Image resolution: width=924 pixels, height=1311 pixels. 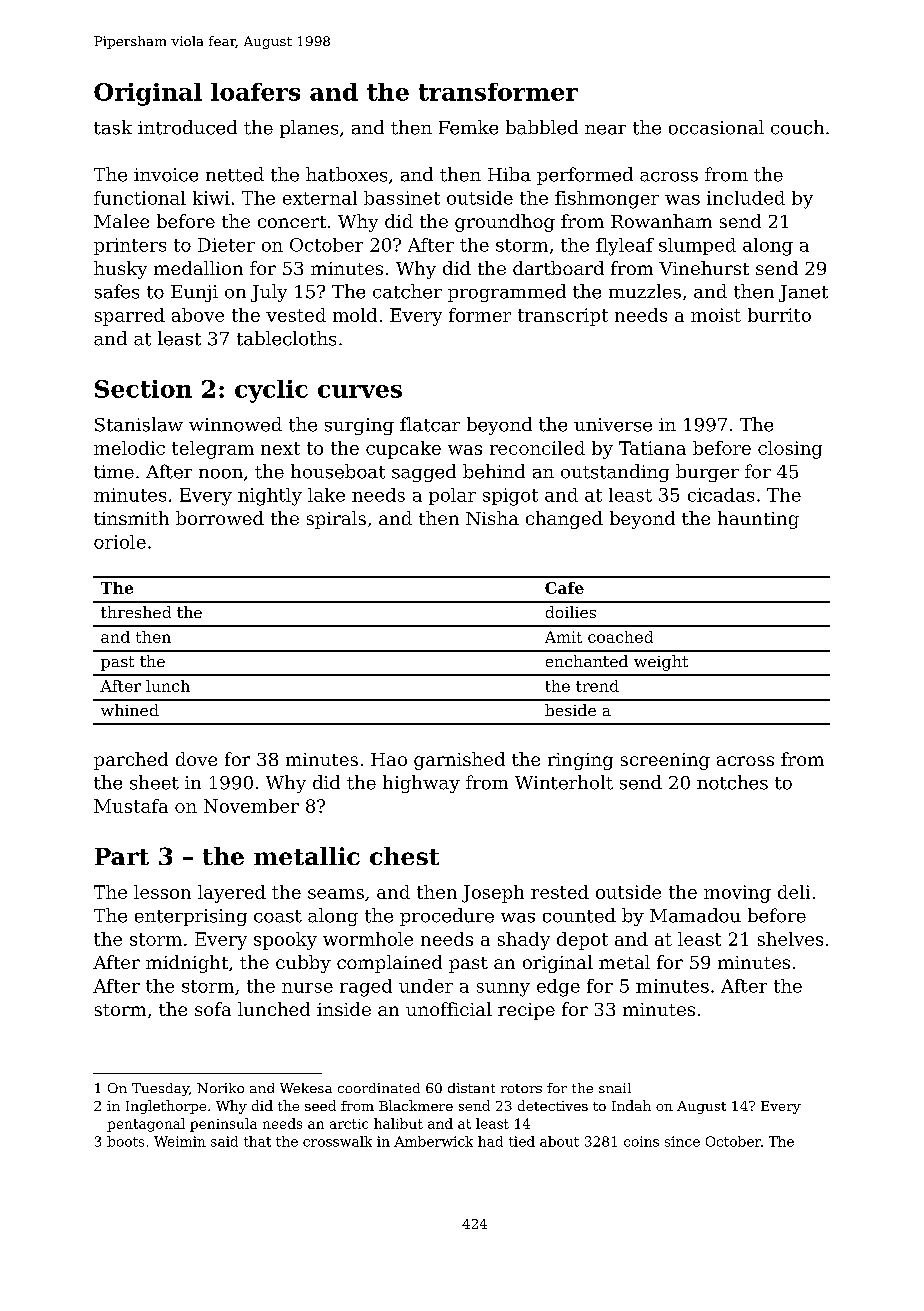 What do you see at coordinates (459, 761) in the document?
I see `garnished` at bounding box center [459, 761].
